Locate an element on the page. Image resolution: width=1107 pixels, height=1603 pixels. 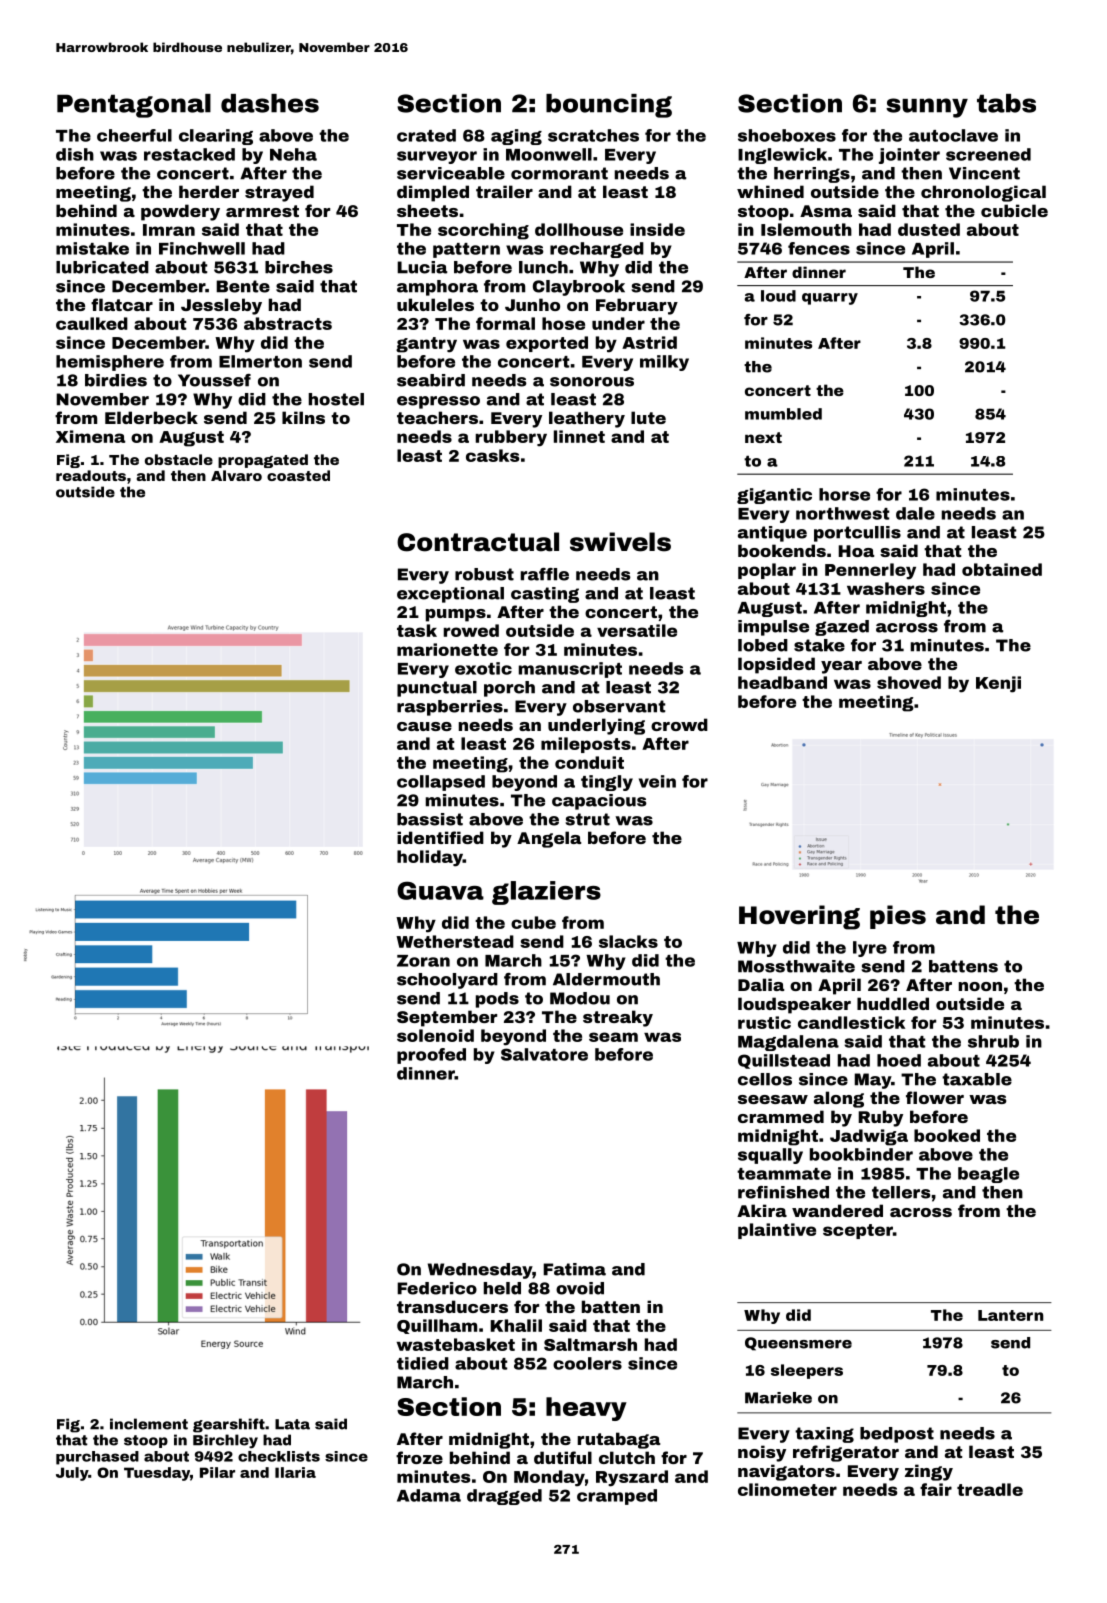
strayed is located at coordinates (279, 193).
